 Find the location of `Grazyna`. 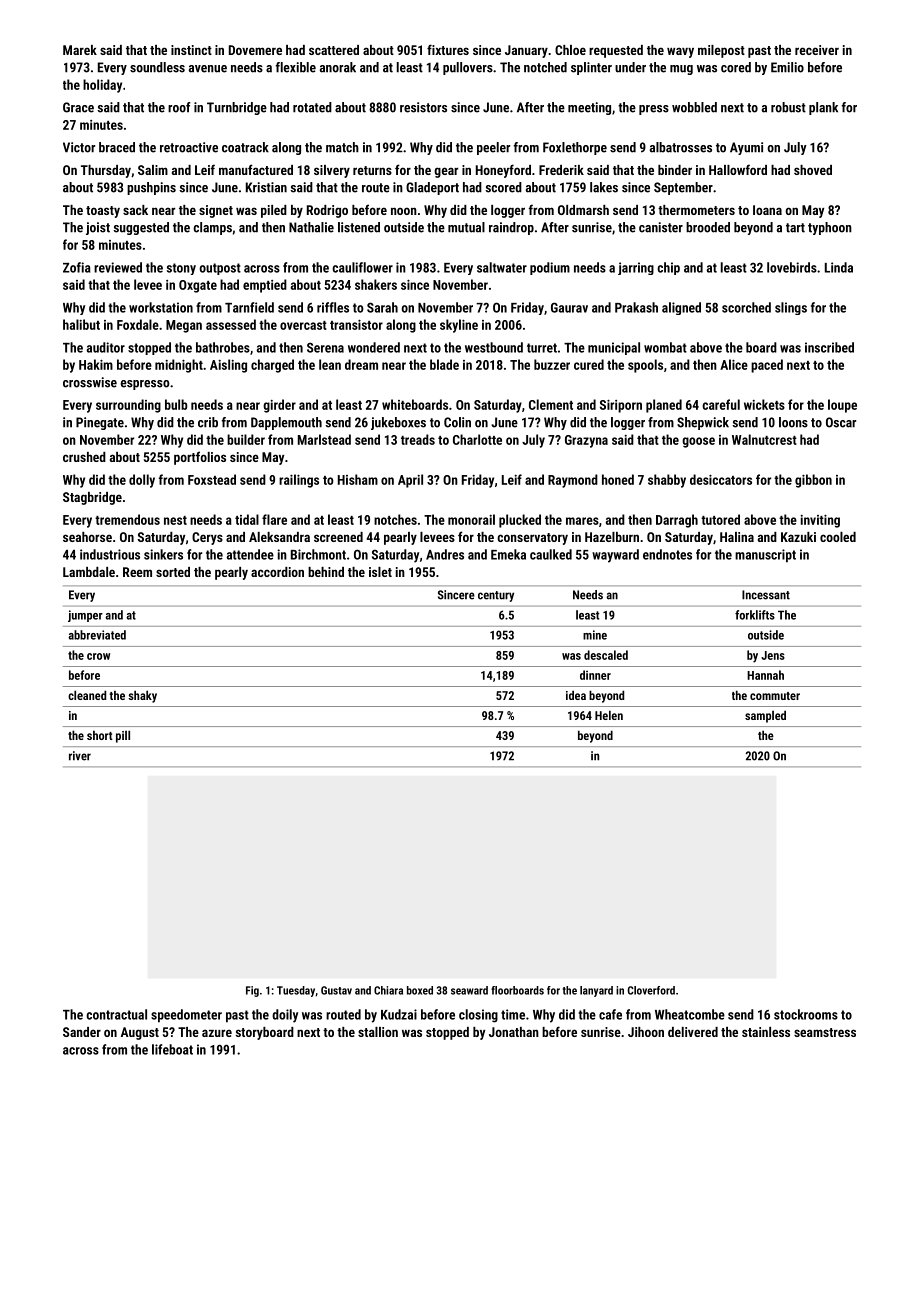

Grazyna is located at coordinates (586, 441).
